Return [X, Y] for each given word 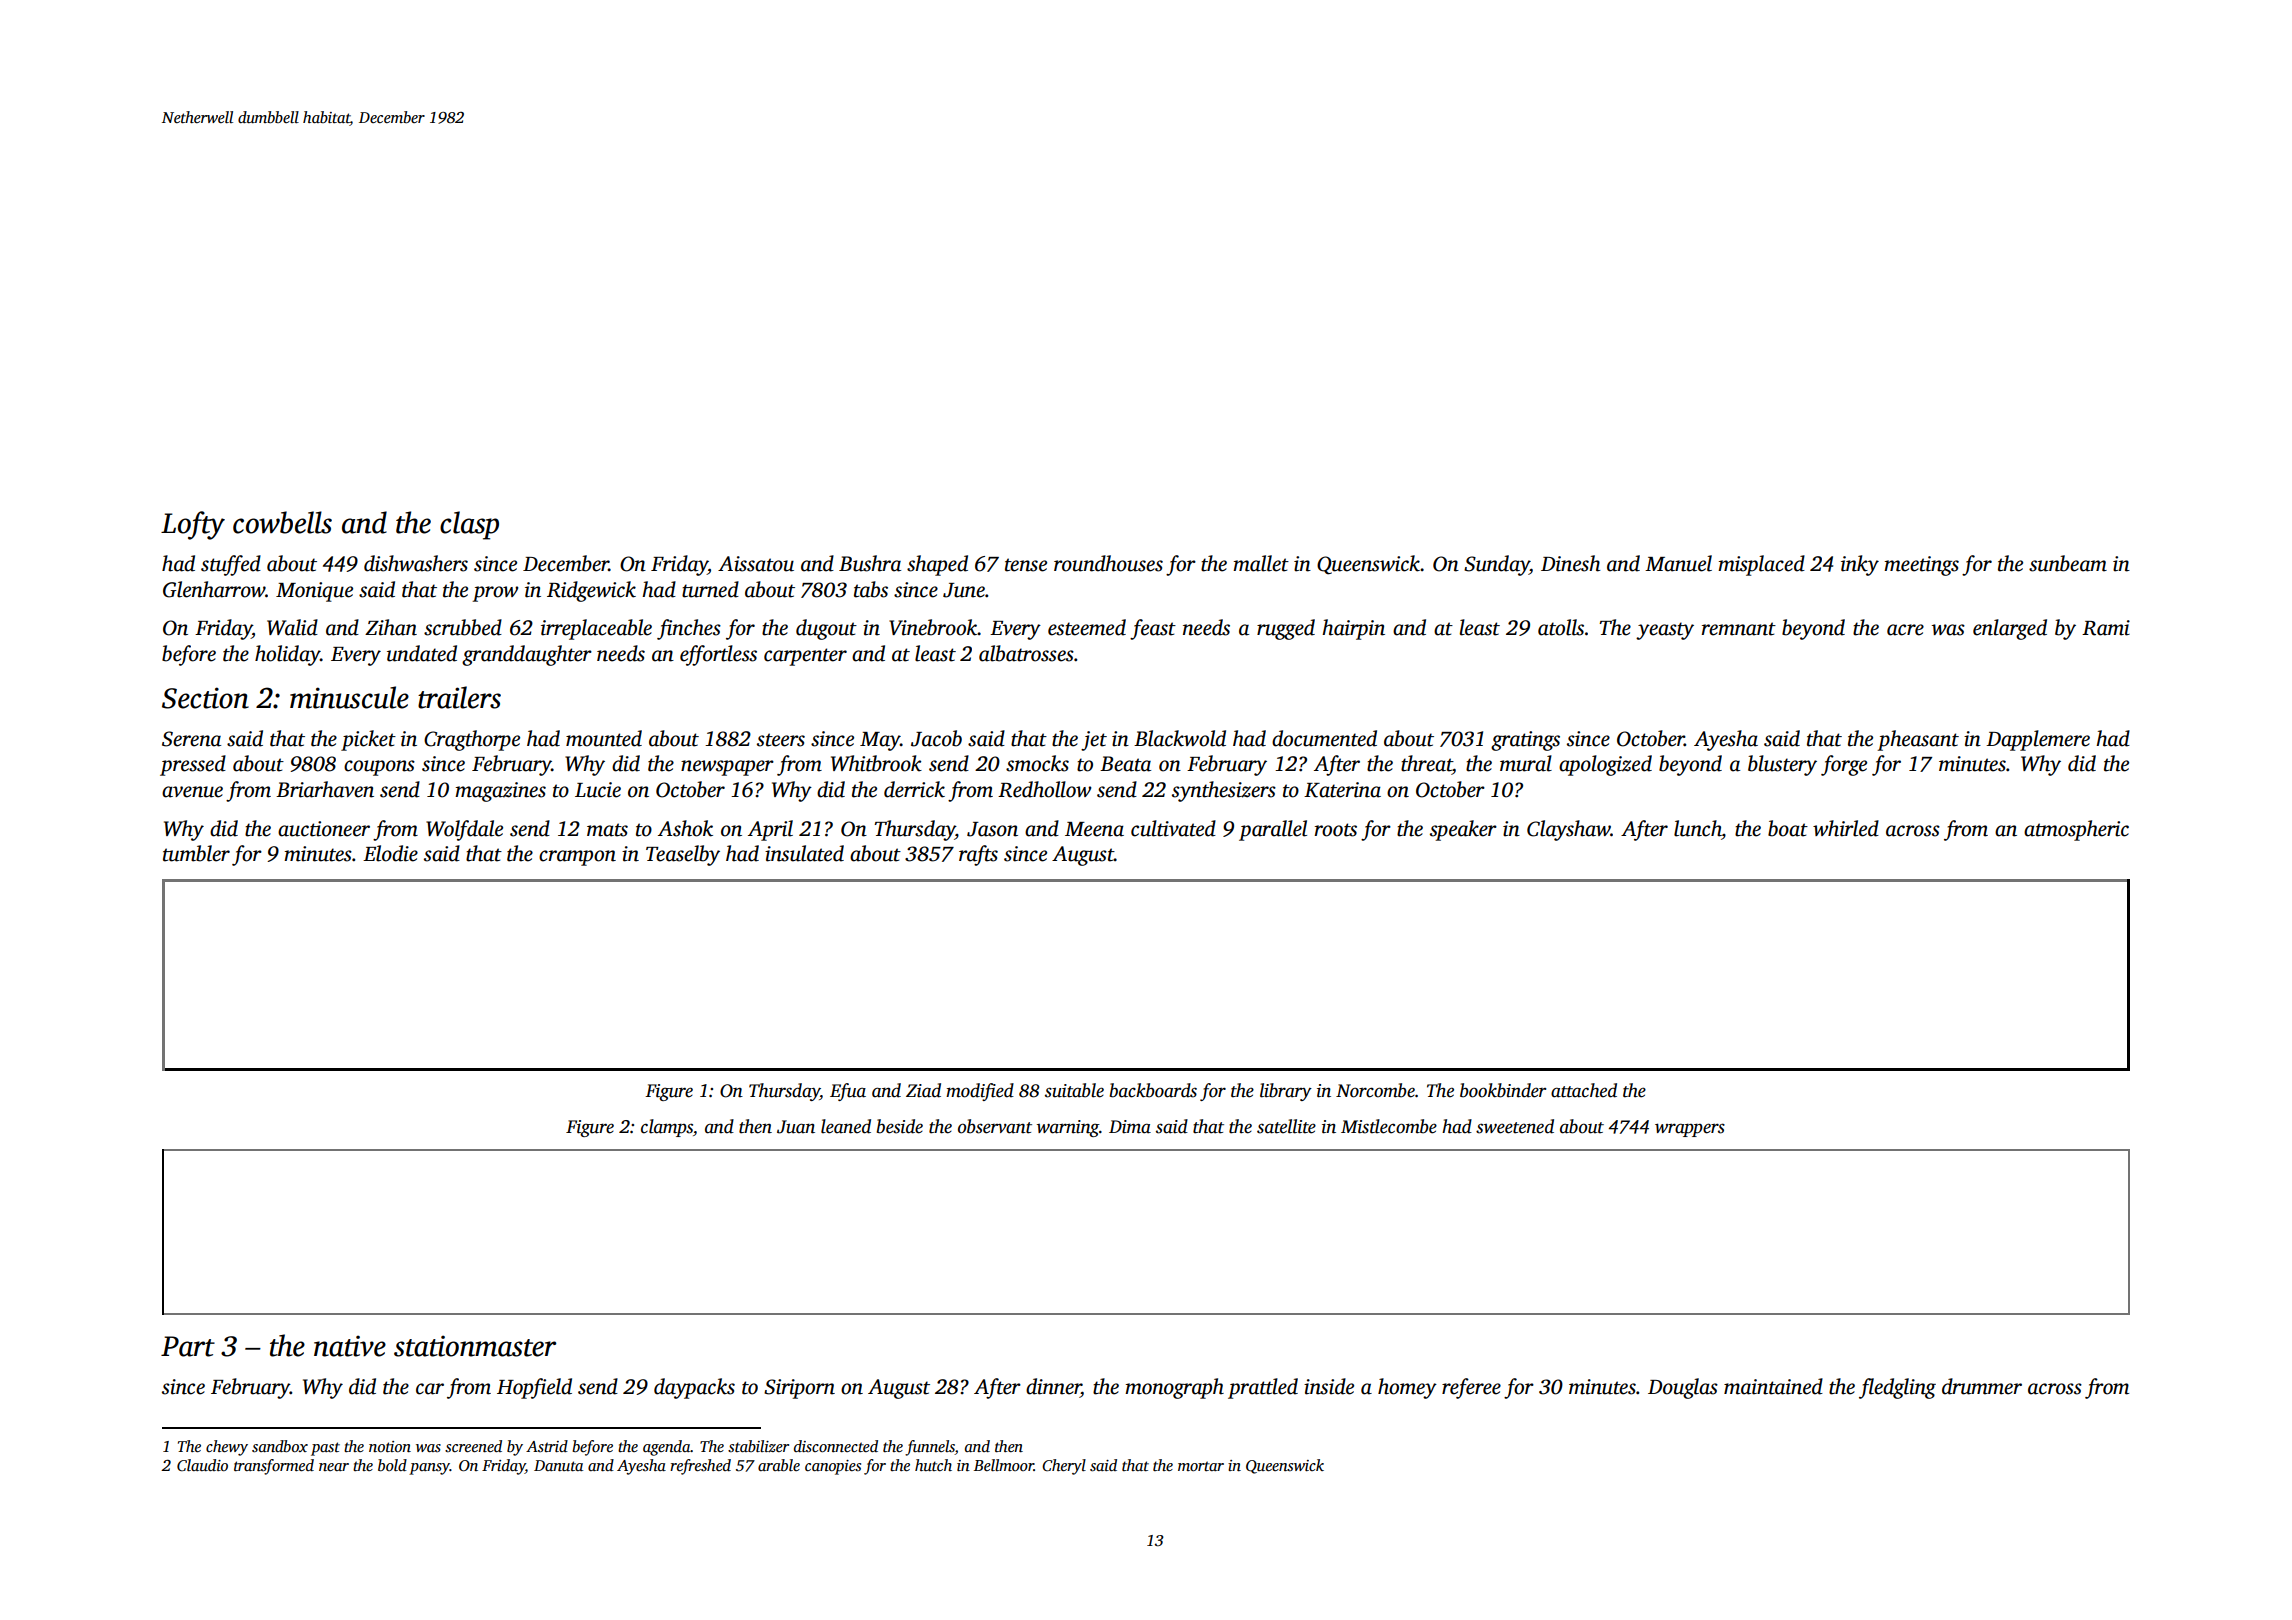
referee [1471, 1388]
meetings [1921, 566]
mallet [1261, 563]
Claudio [202, 1465]
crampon [577, 858]
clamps [667, 1128]
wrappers [1690, 1130]
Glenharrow [214, 589]
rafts [978, 855]
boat [1788, 828]
